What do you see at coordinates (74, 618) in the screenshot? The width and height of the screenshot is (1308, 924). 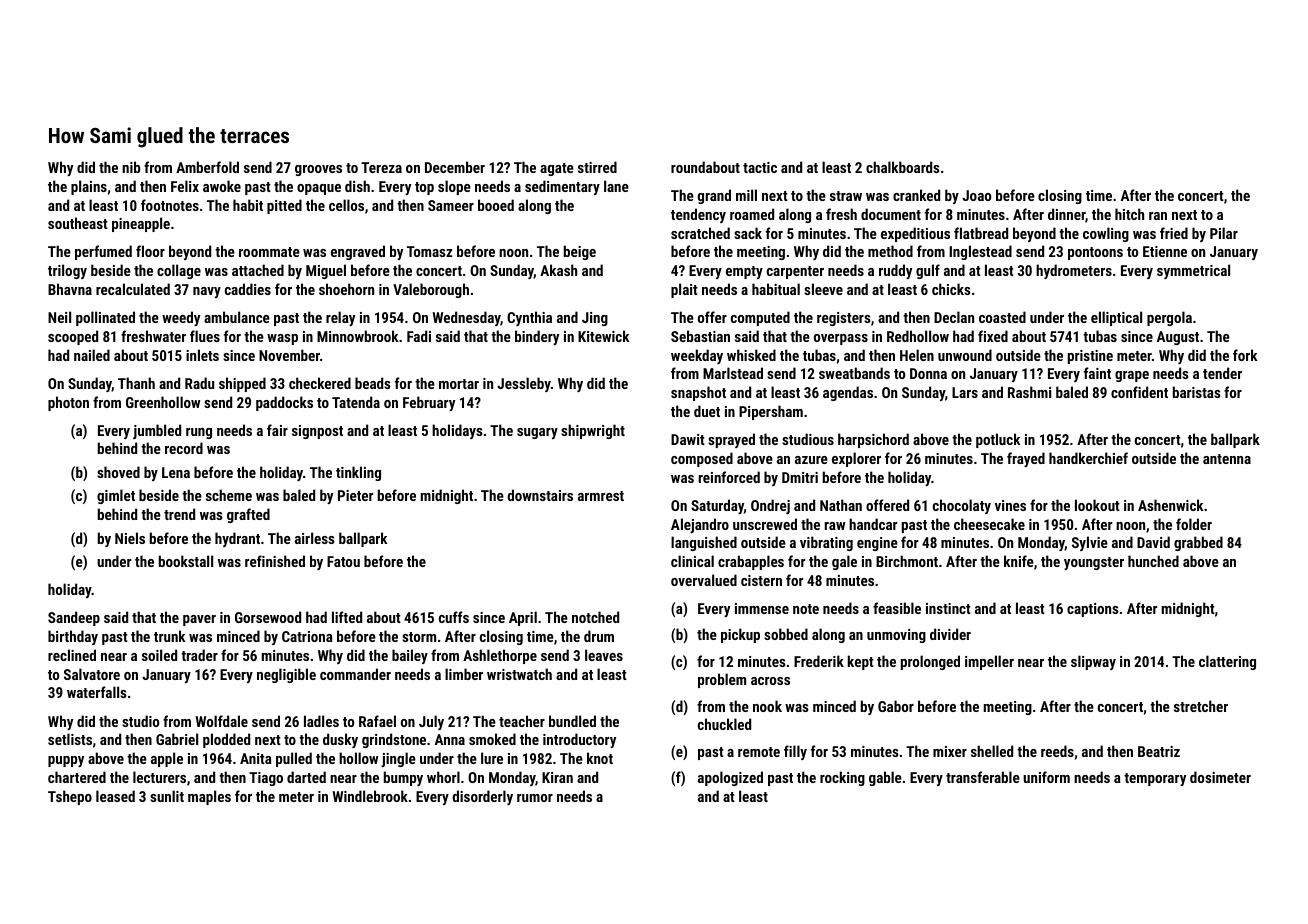 I see `Sandeep` at bounding box center [74, 618].
